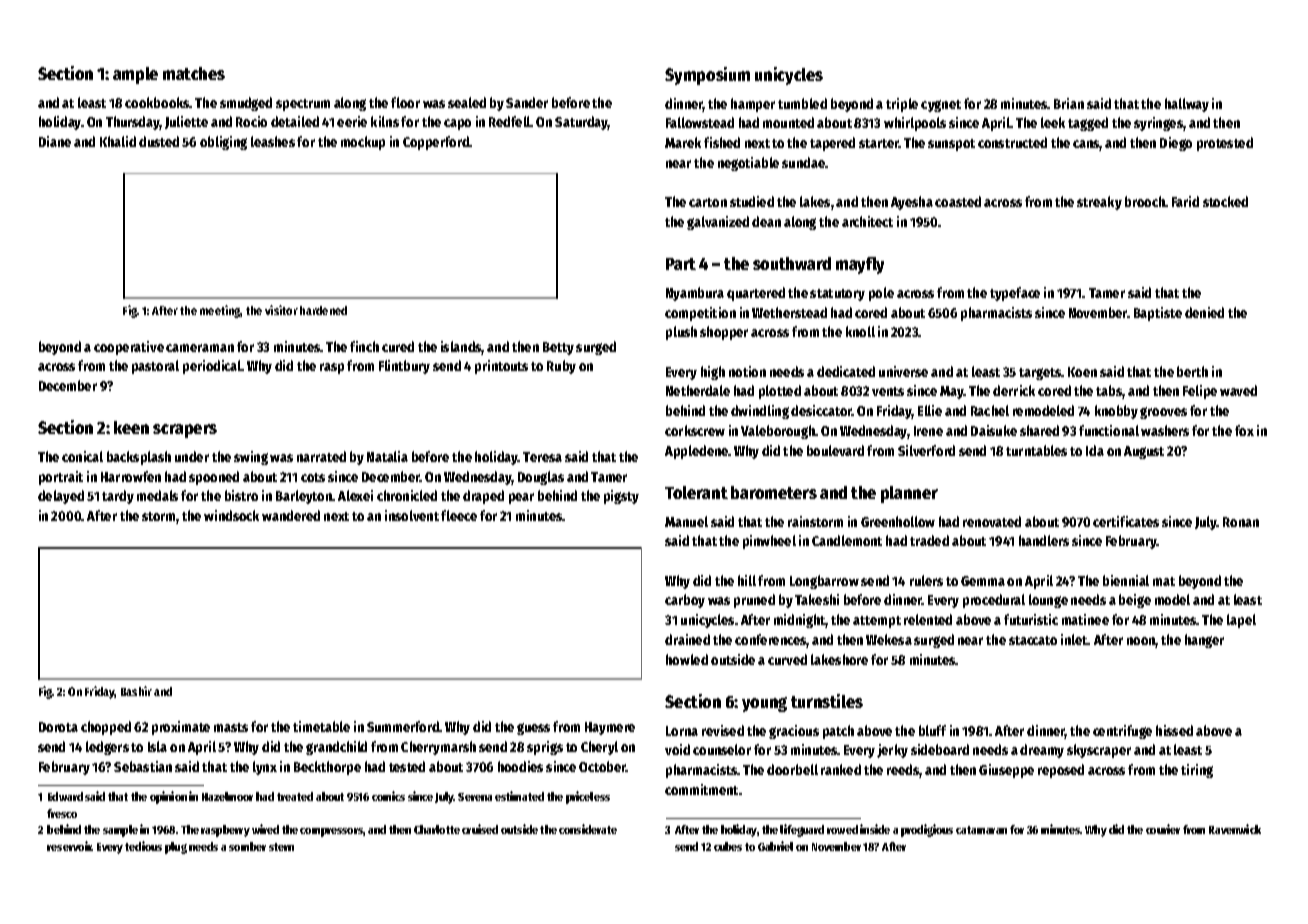  What do you see at coordinates (143, 846) in the image?
I see `tedious` at bounding box center [143, 846].
